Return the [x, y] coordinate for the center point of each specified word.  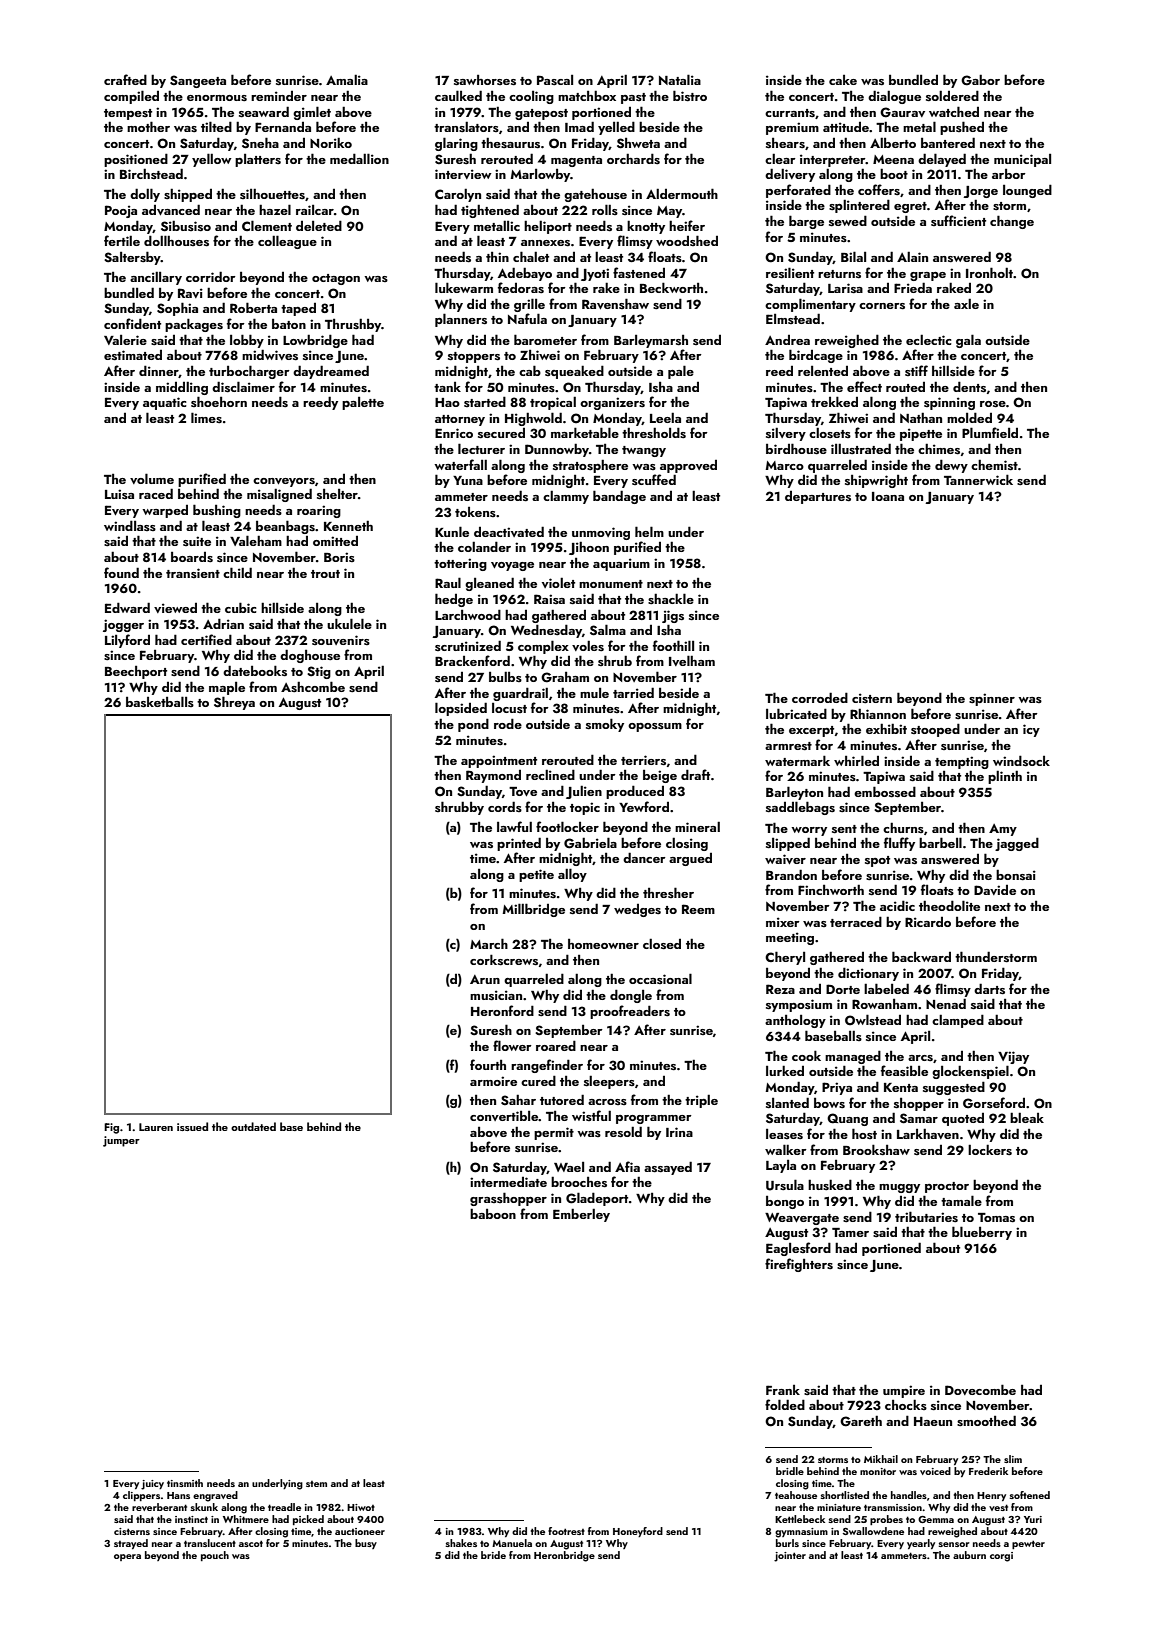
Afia [627, 1166]
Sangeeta [198, 81]
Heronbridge [564, 1556]
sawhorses [485, 80]
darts [989, 989]
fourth [488, 1064]
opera [127, 1557]
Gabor [980, 80]
